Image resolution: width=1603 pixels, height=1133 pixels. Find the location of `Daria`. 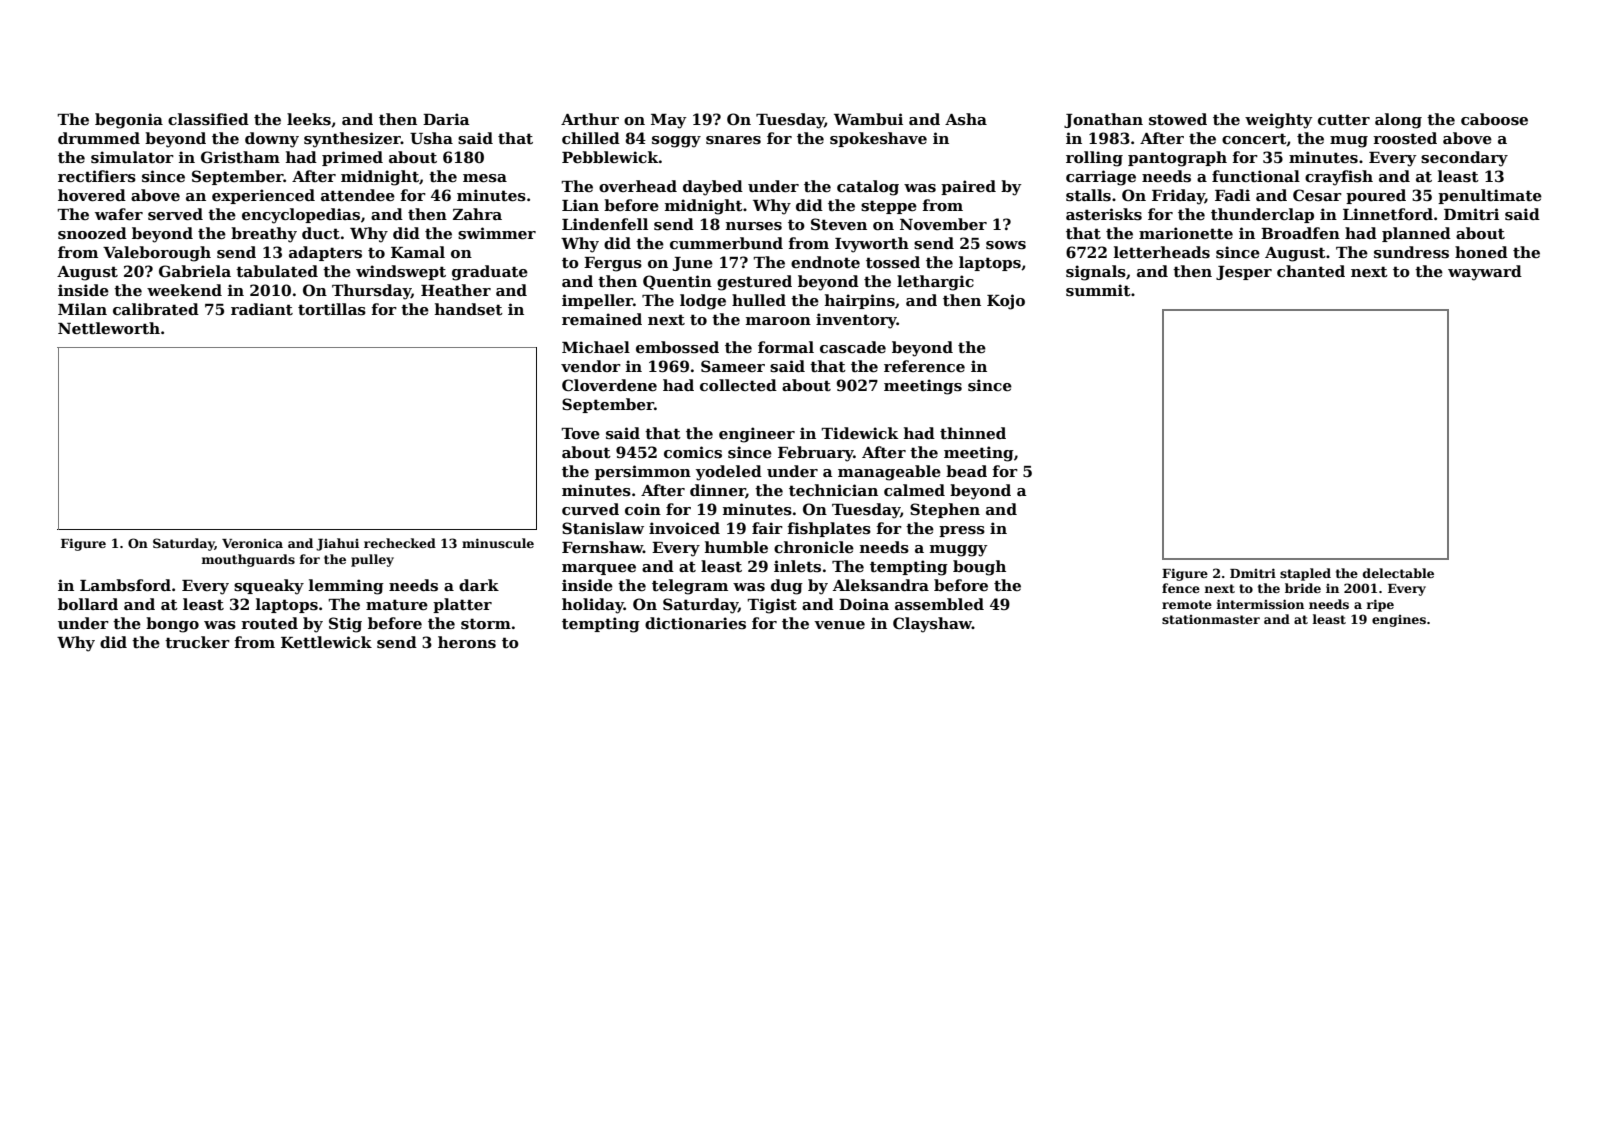

Daria is located at coordinates (446, 119).
